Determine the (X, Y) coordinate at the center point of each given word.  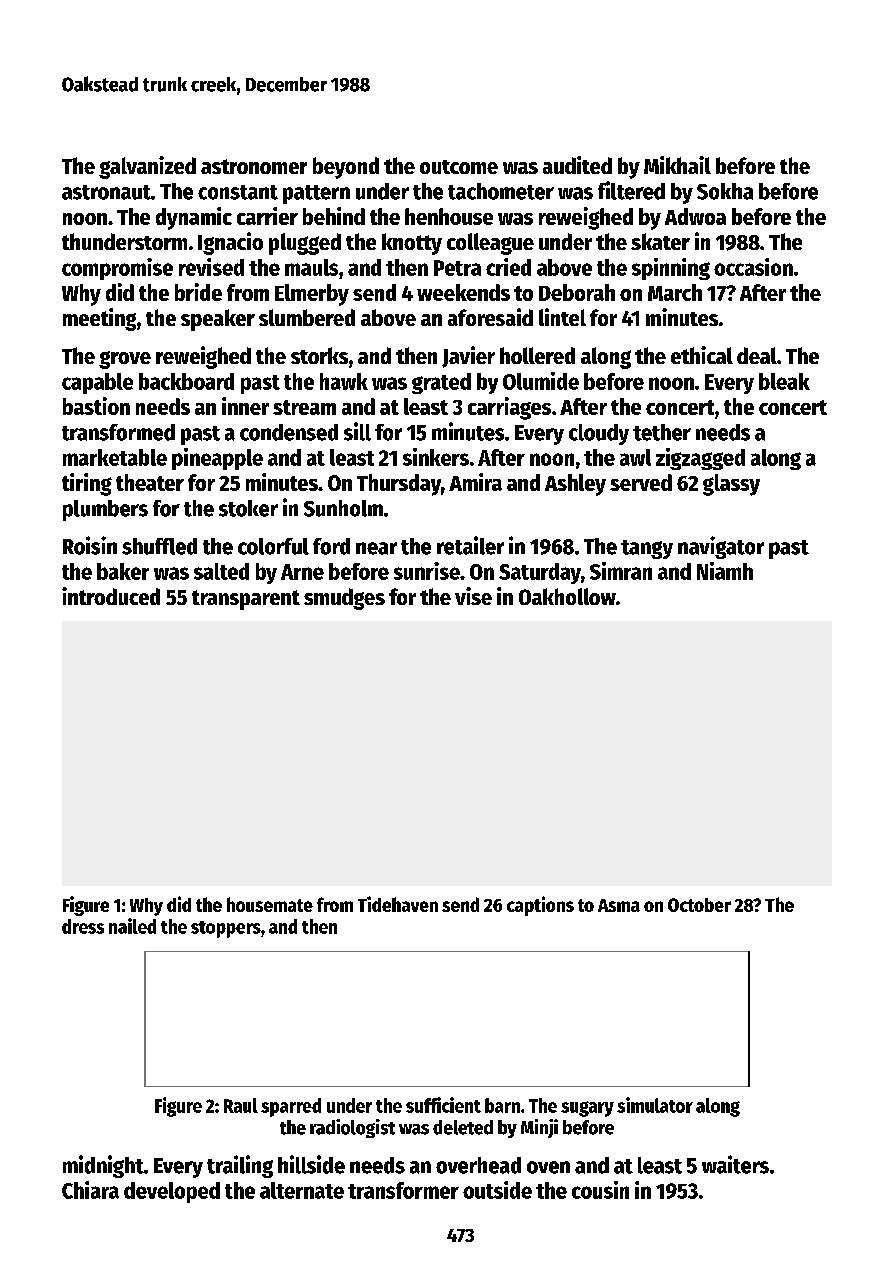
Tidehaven (398, 904)
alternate (302, 1190)
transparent (246, 600)
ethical (702, 355)
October (699, 905)
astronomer (254, 166)
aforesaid (490, 317)
